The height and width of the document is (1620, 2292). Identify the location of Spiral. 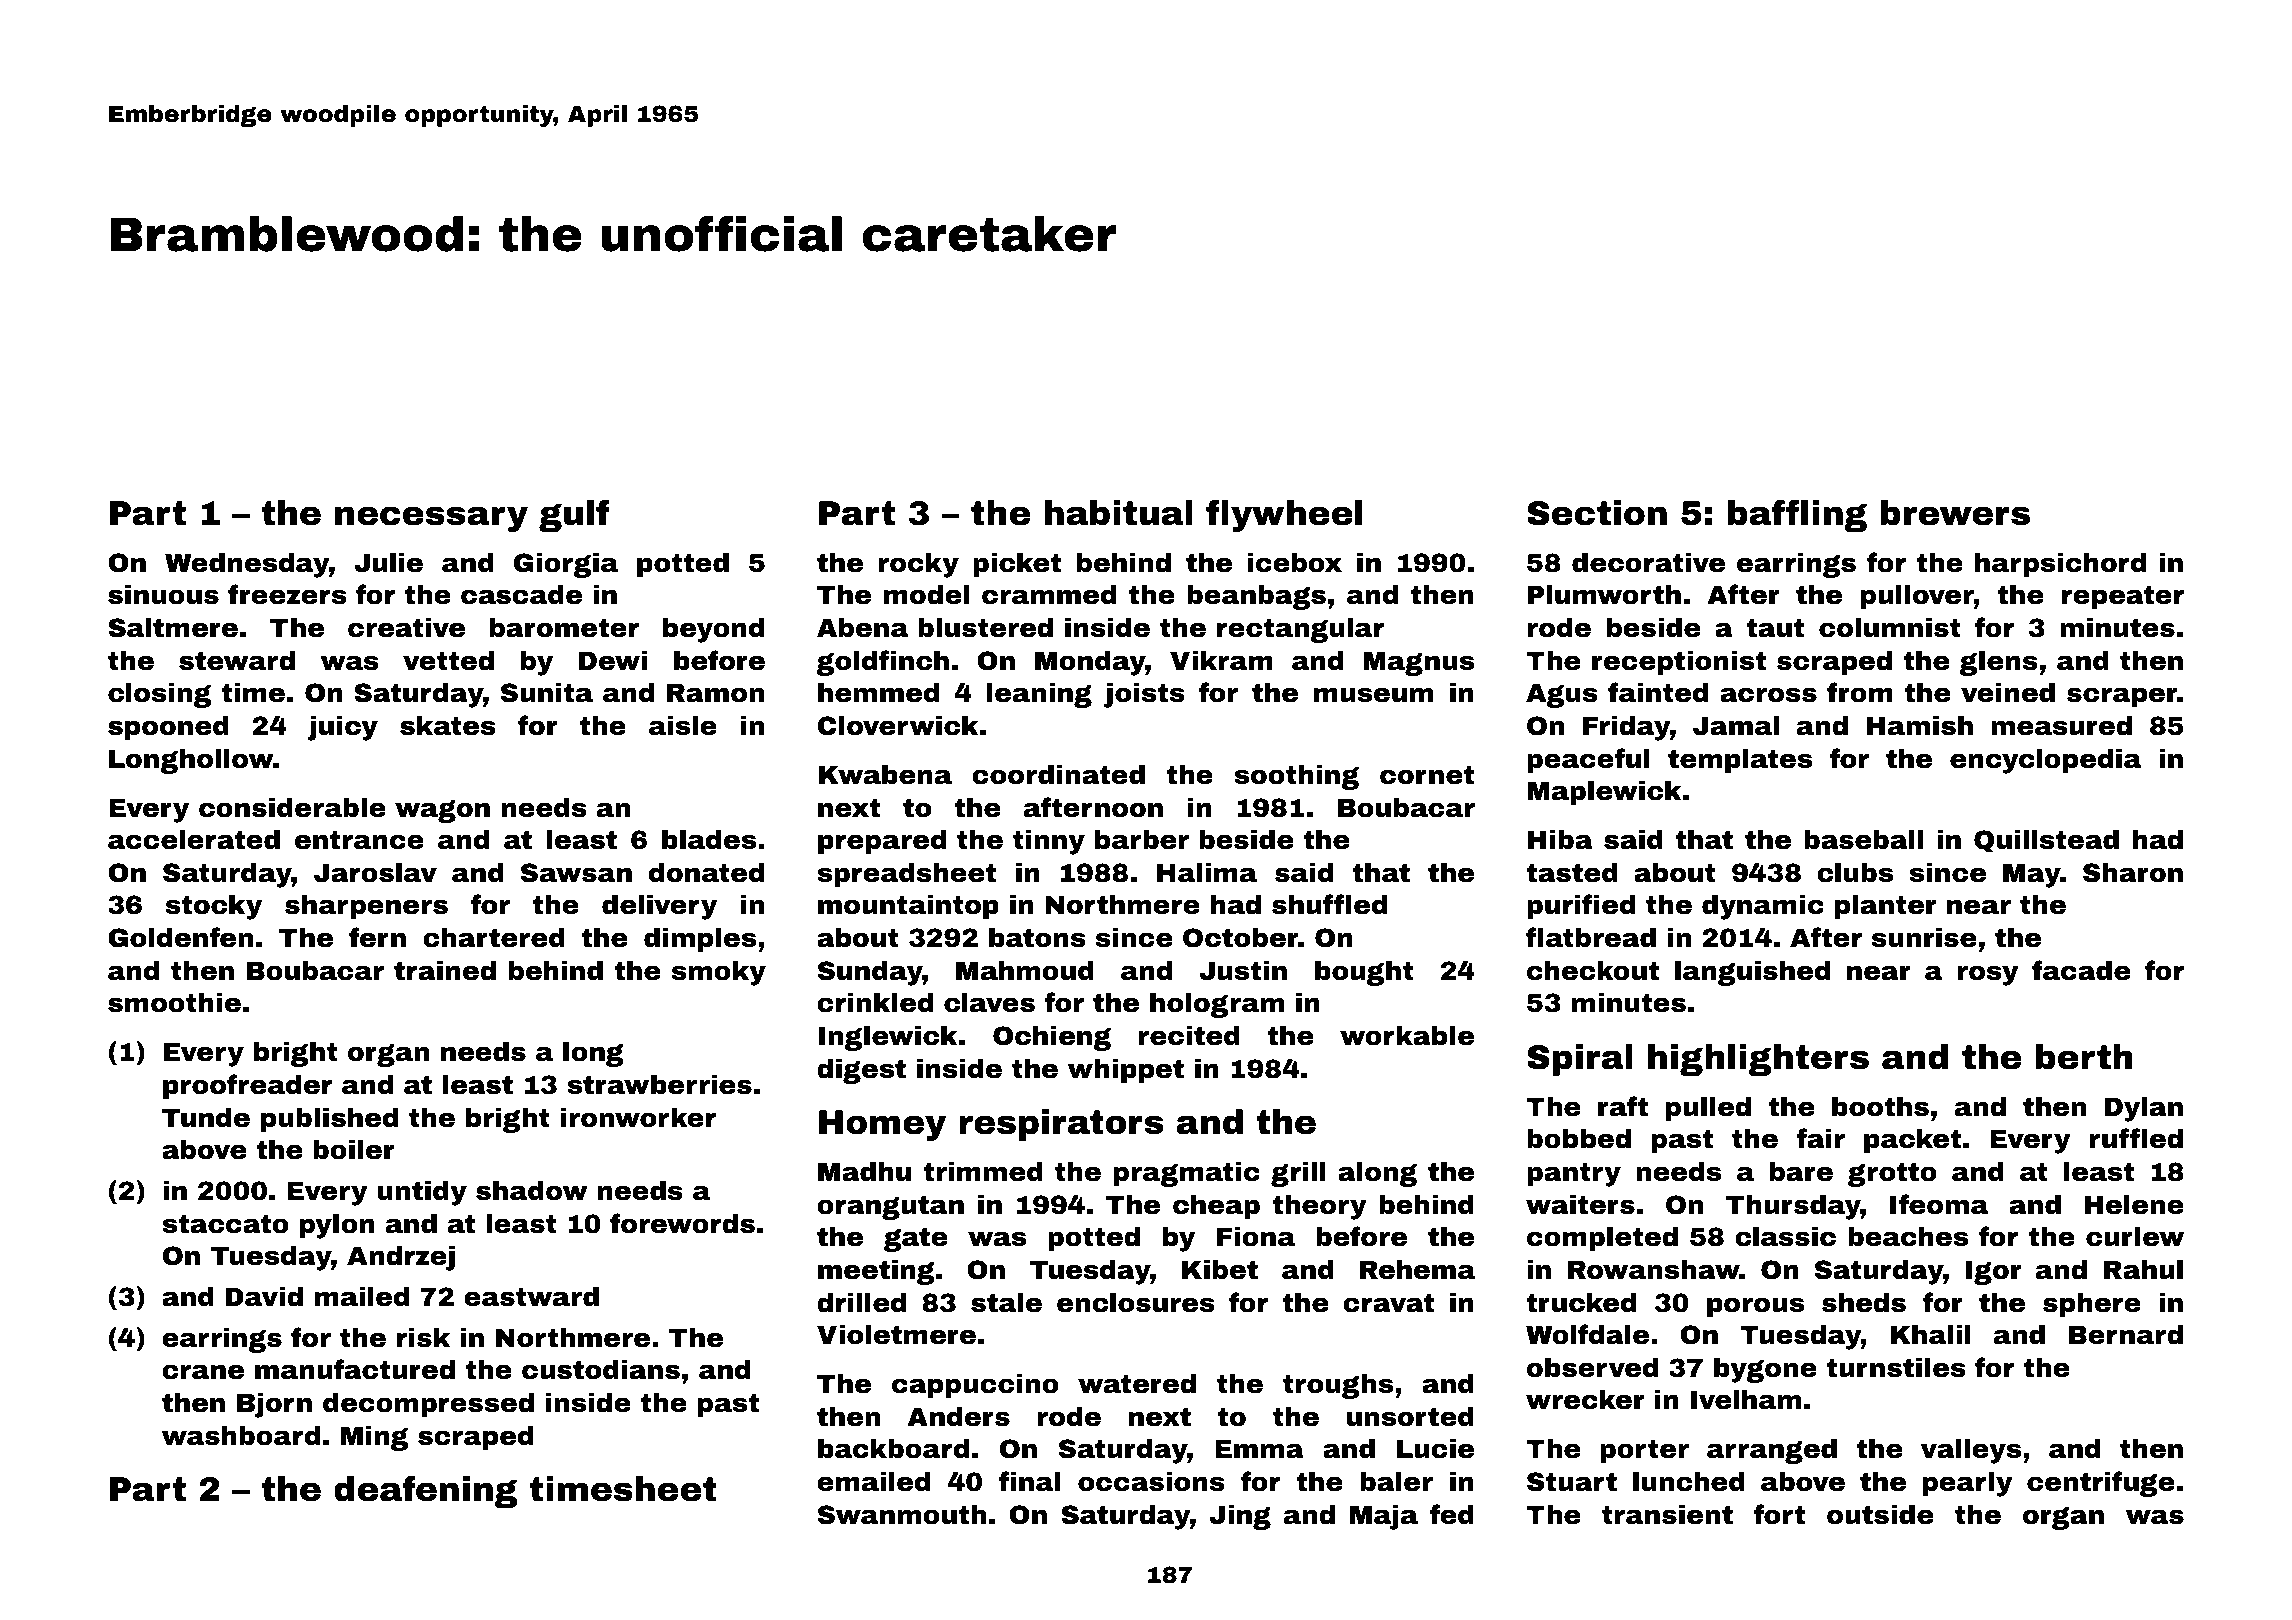
(1580, 1060).
